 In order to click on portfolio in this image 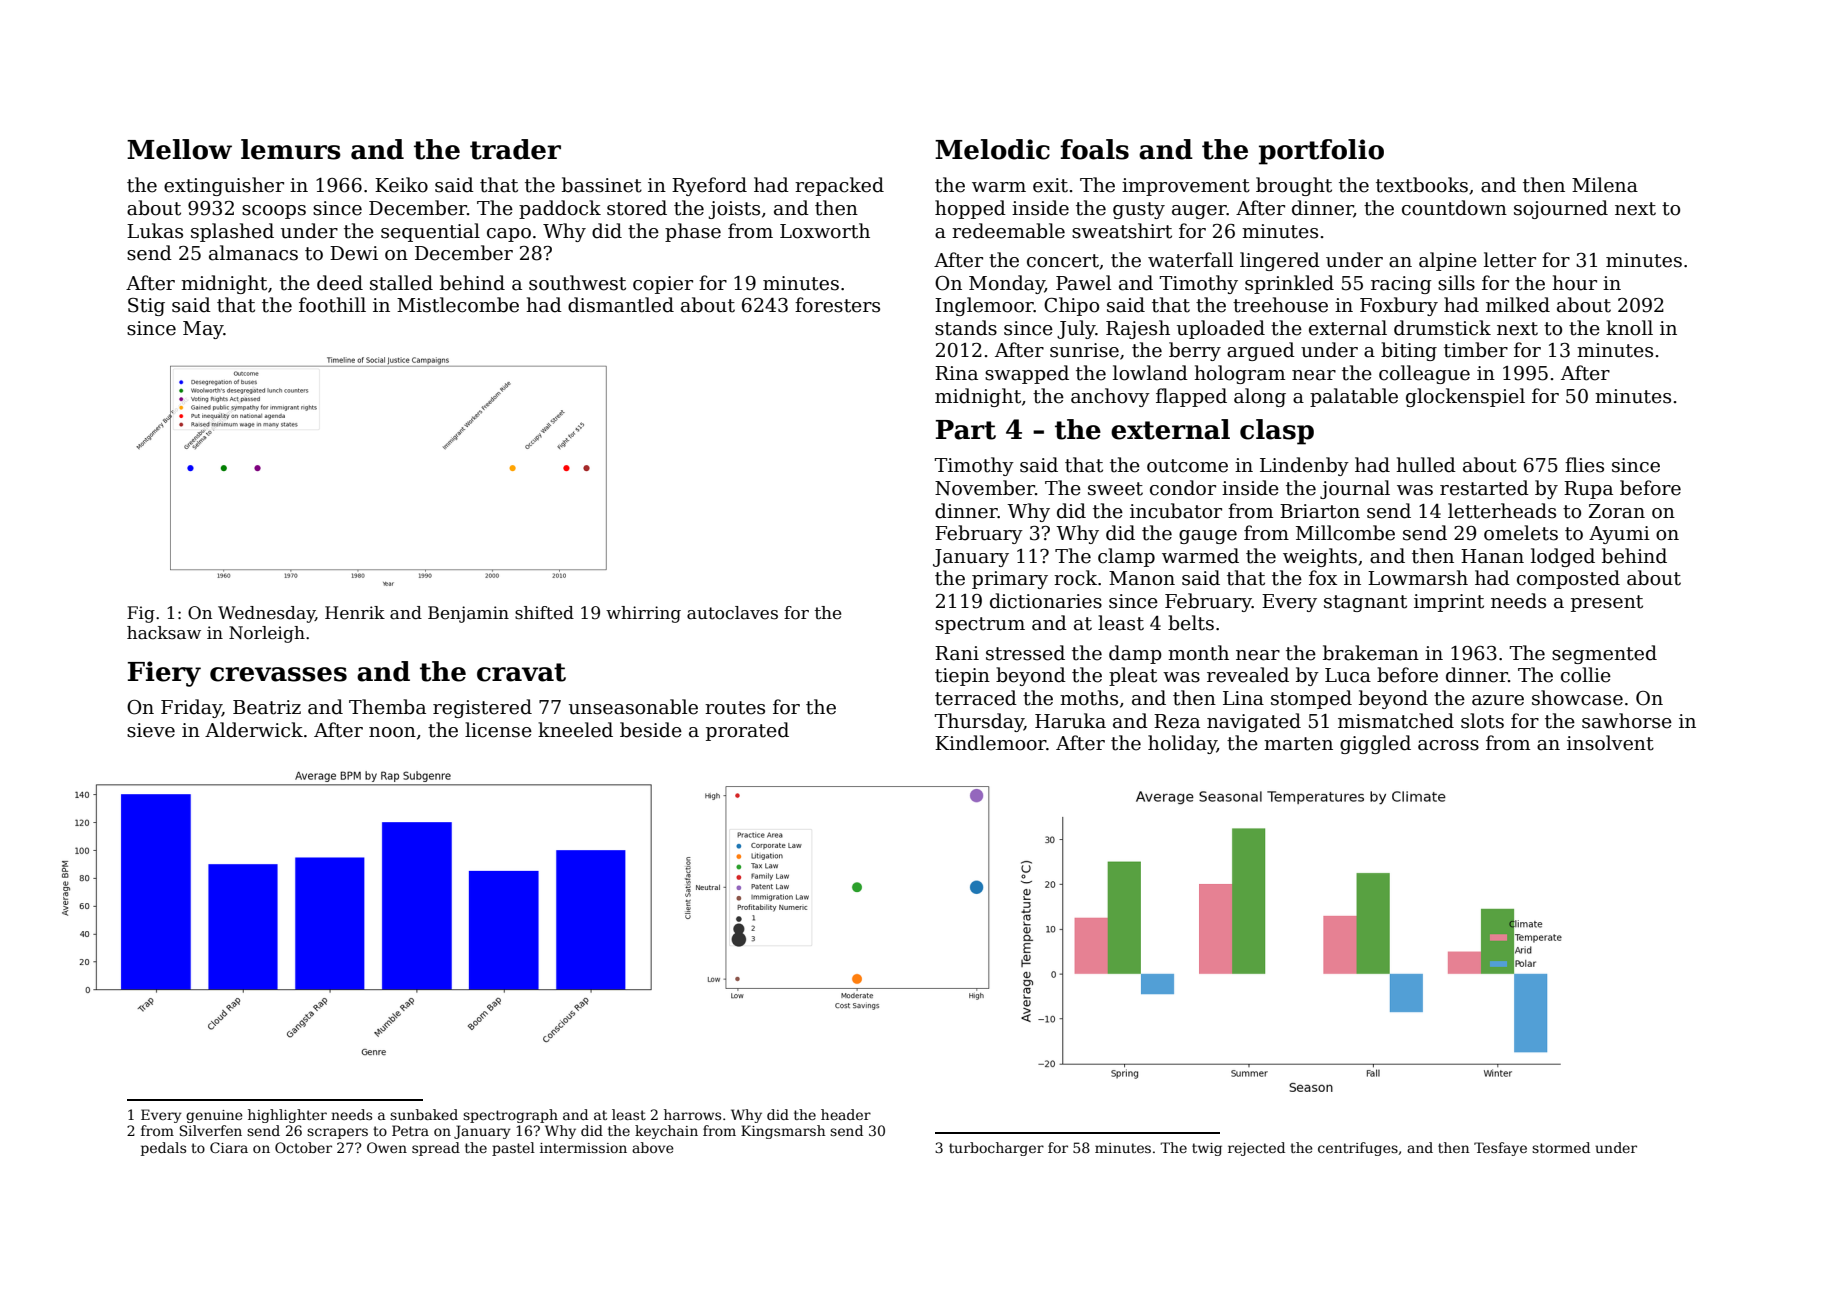, I will do `click(1321, 152)`.
